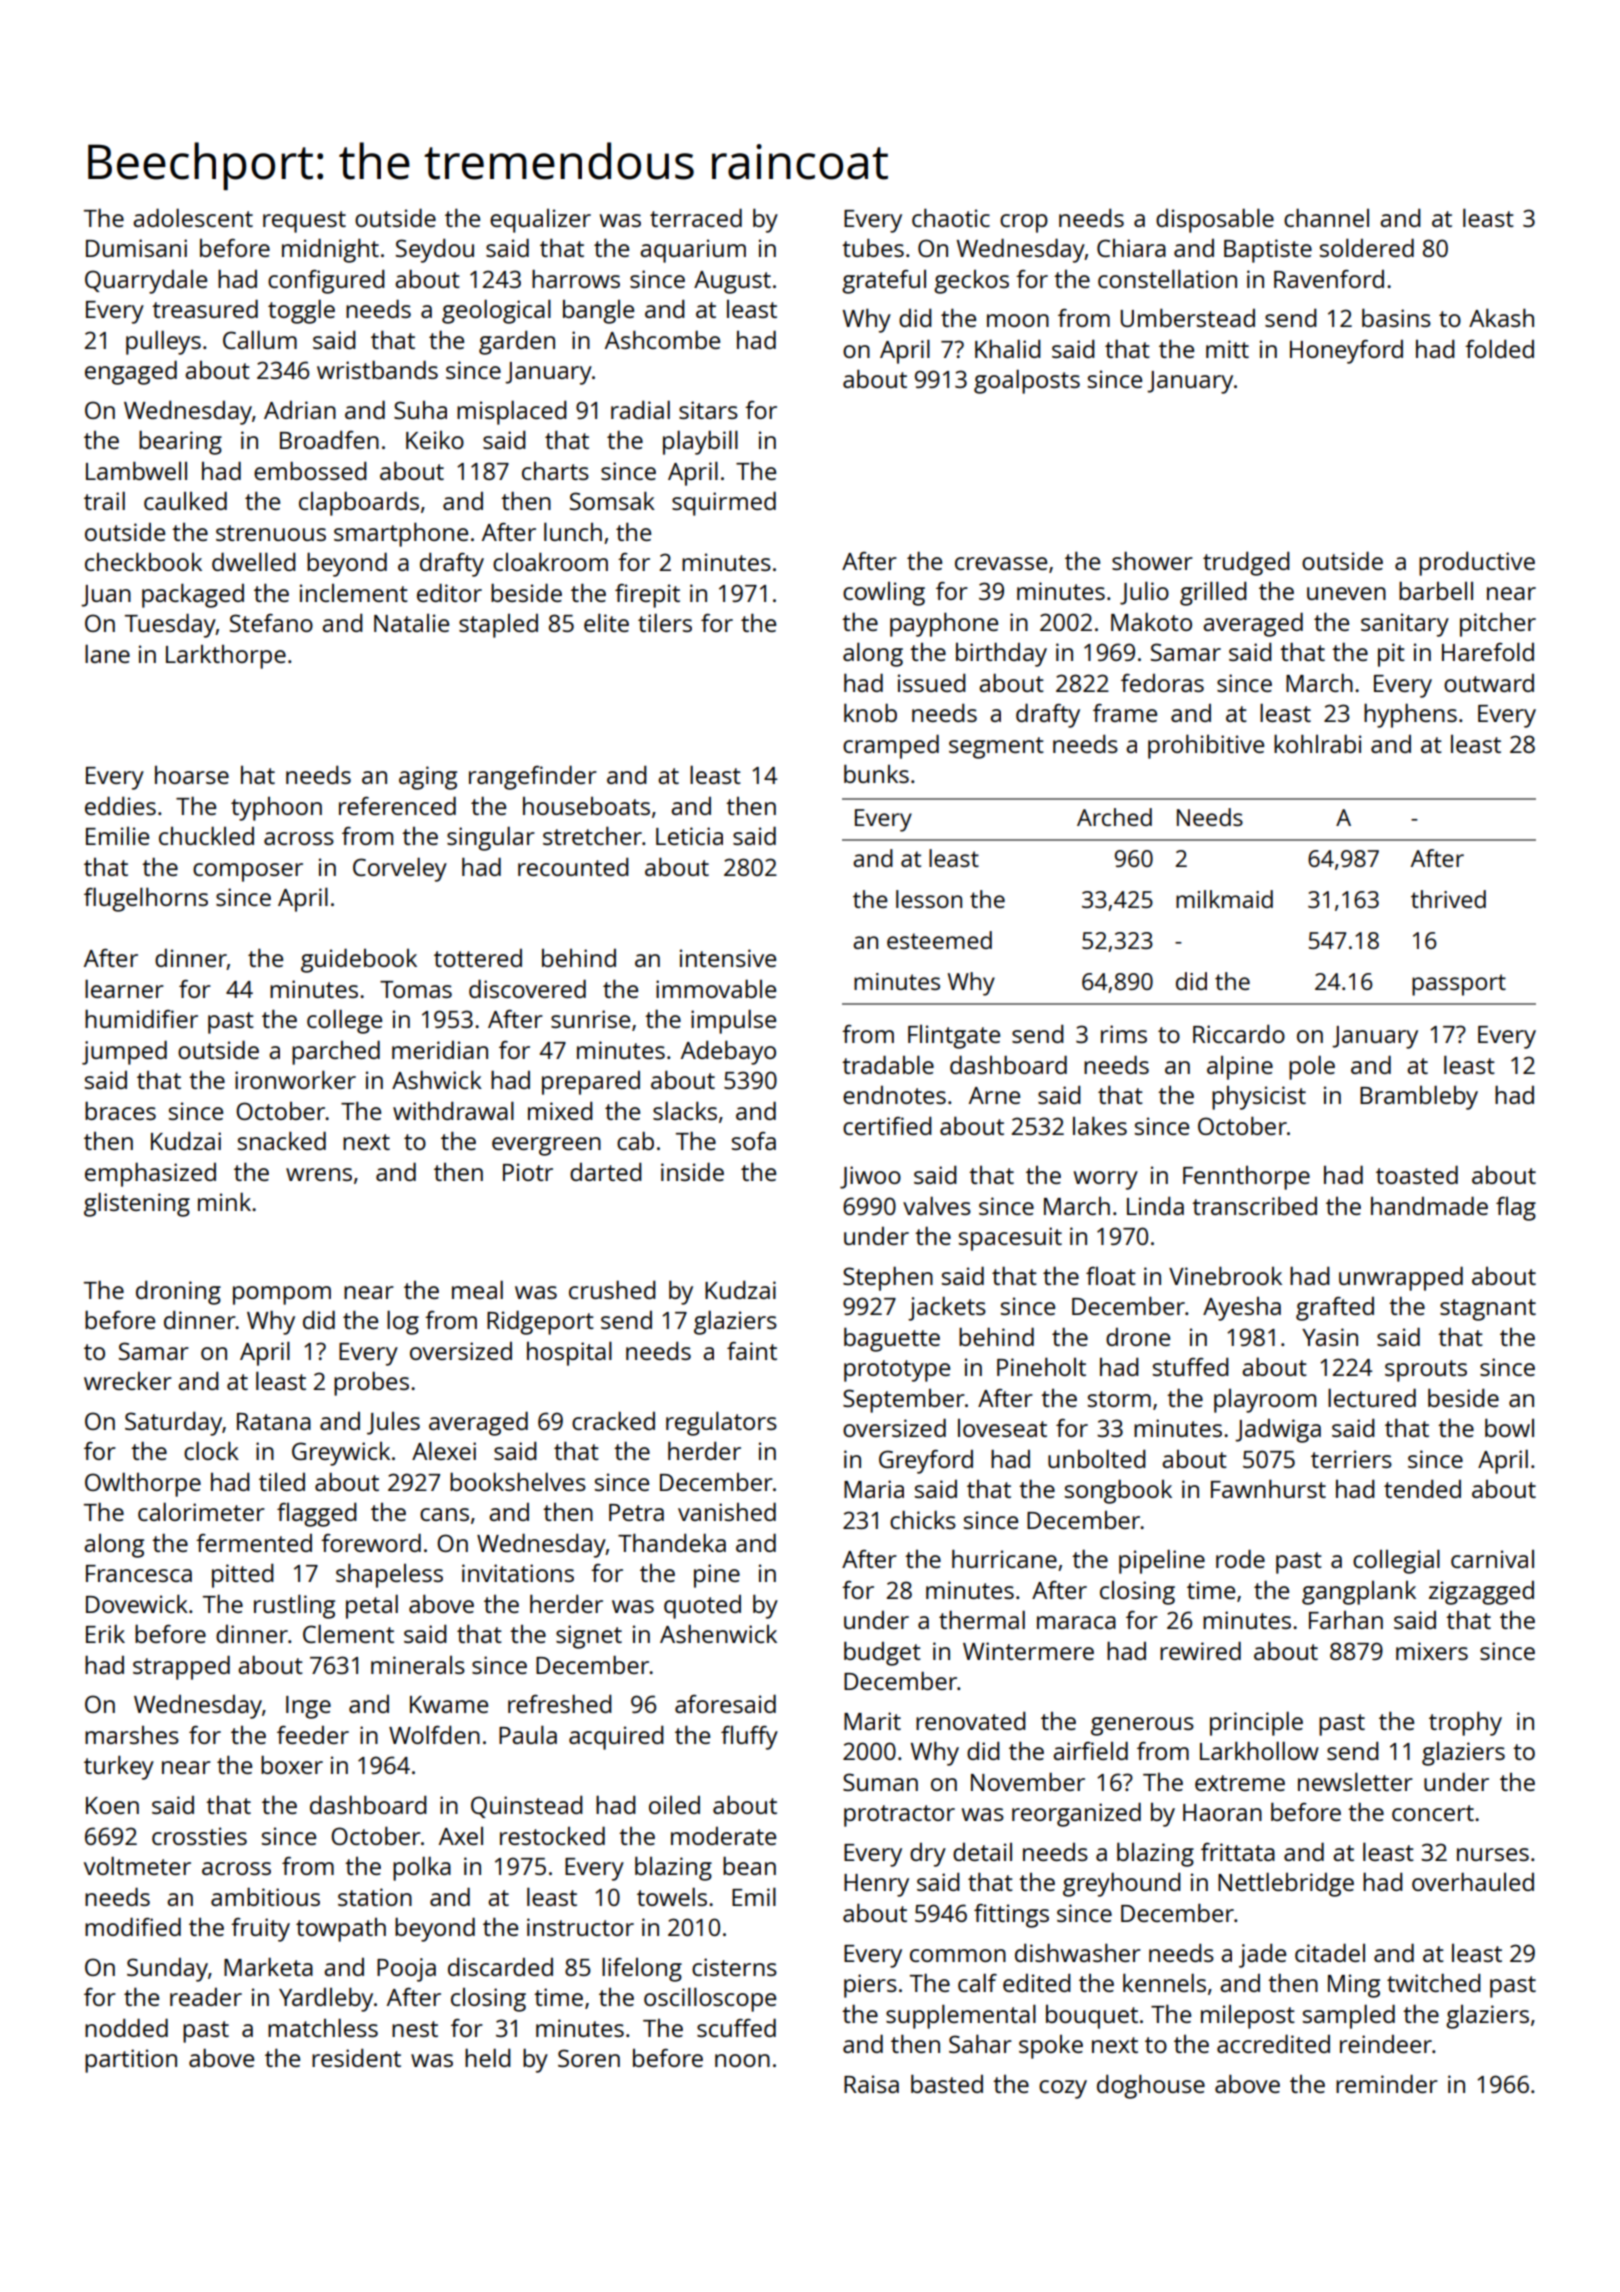 Image resolution: width=1620 pixels, height=2292 pixels. I want to click on bowl, so click(1509, 1427).
